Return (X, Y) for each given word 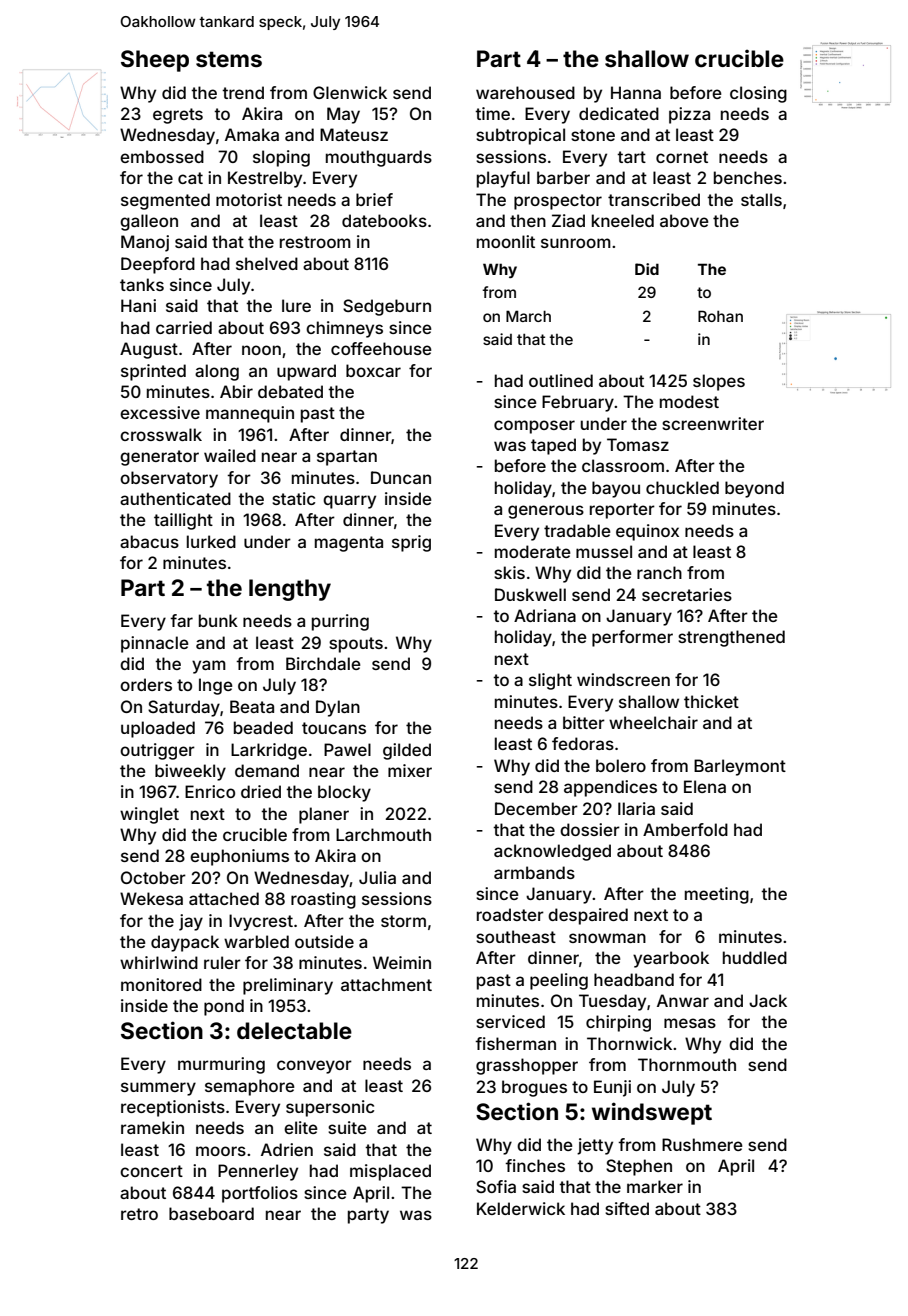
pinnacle (155, 644)
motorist (249, 199)
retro (139, 1214)
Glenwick (350, 92)
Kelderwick (521, 1208)
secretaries (687, 594)
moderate (533, 551)
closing (758, 94)
